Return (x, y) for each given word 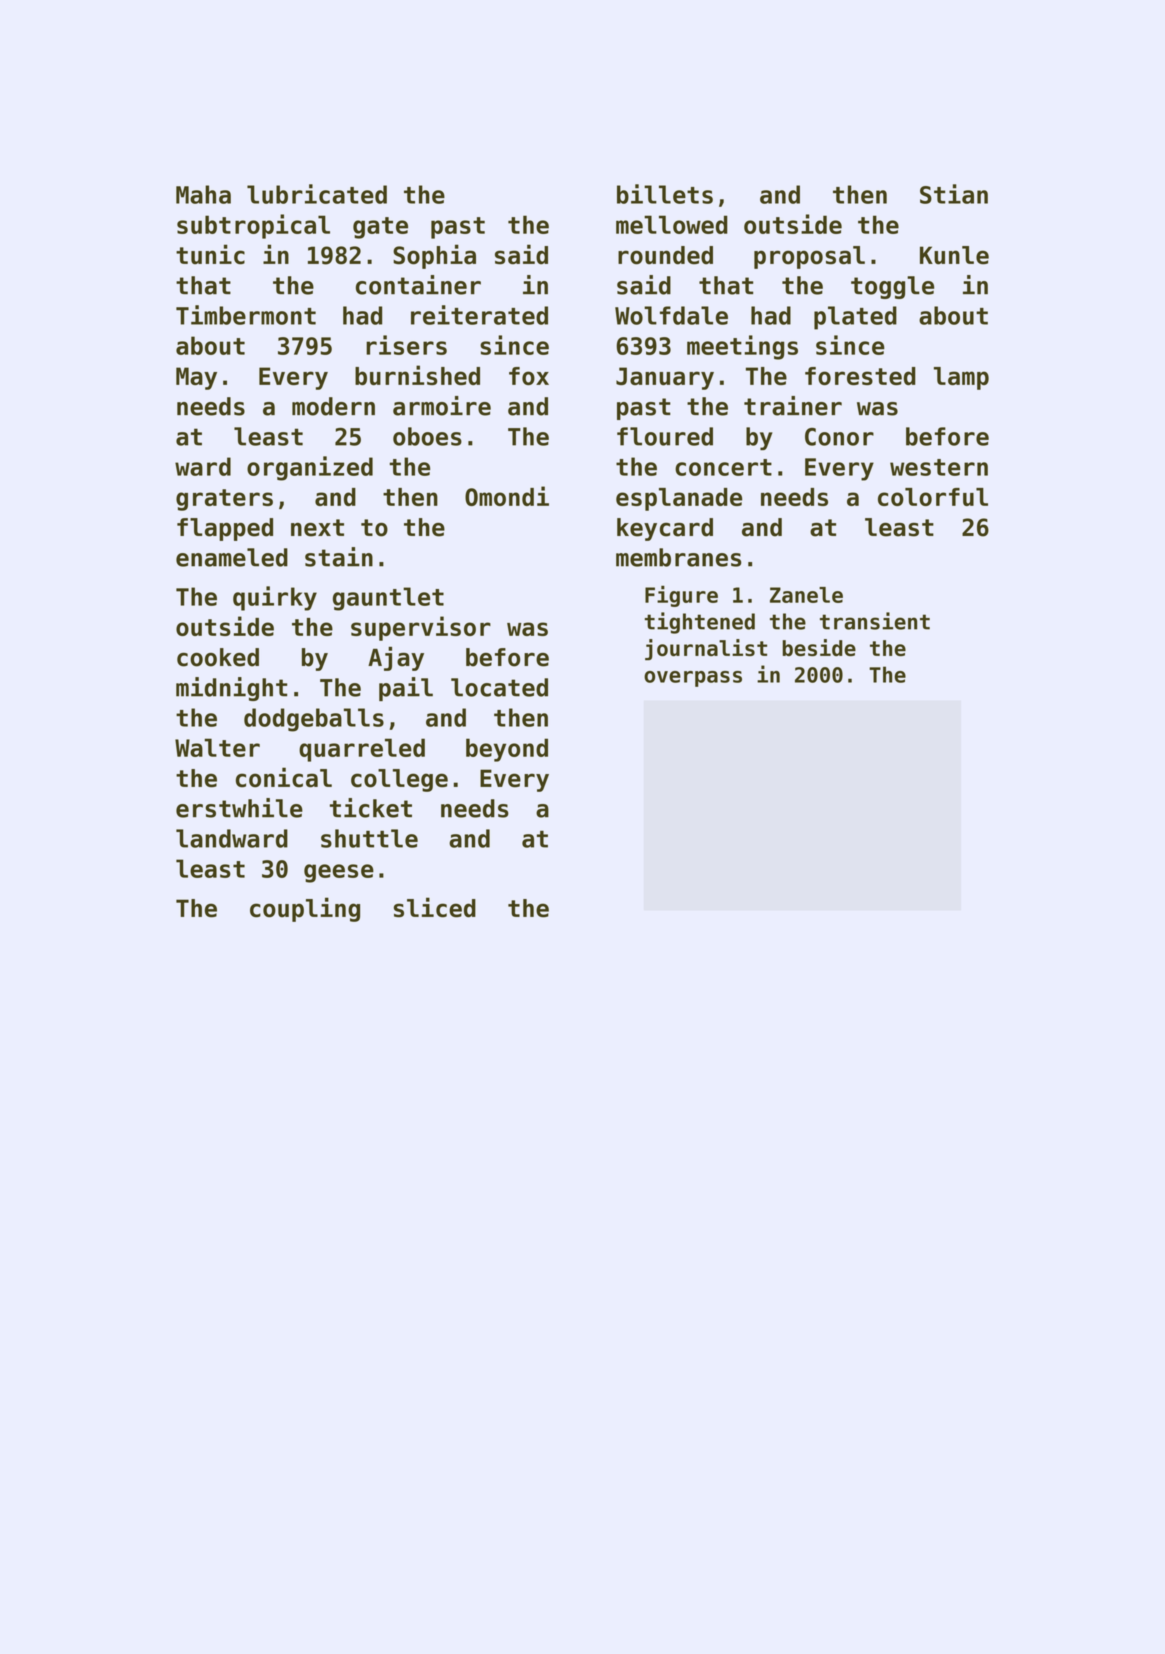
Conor (839, 437)
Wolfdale (671, 315)
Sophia (434, 256)
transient (875, 621)
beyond (507, 750)
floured (665, 436)
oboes (427, 436)
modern (333, 406)
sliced (435, 907)
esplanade (679, 499)
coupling (305, 909)
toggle (892, 287)
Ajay (396, 659)
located (499, 687)
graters (224, 500)
